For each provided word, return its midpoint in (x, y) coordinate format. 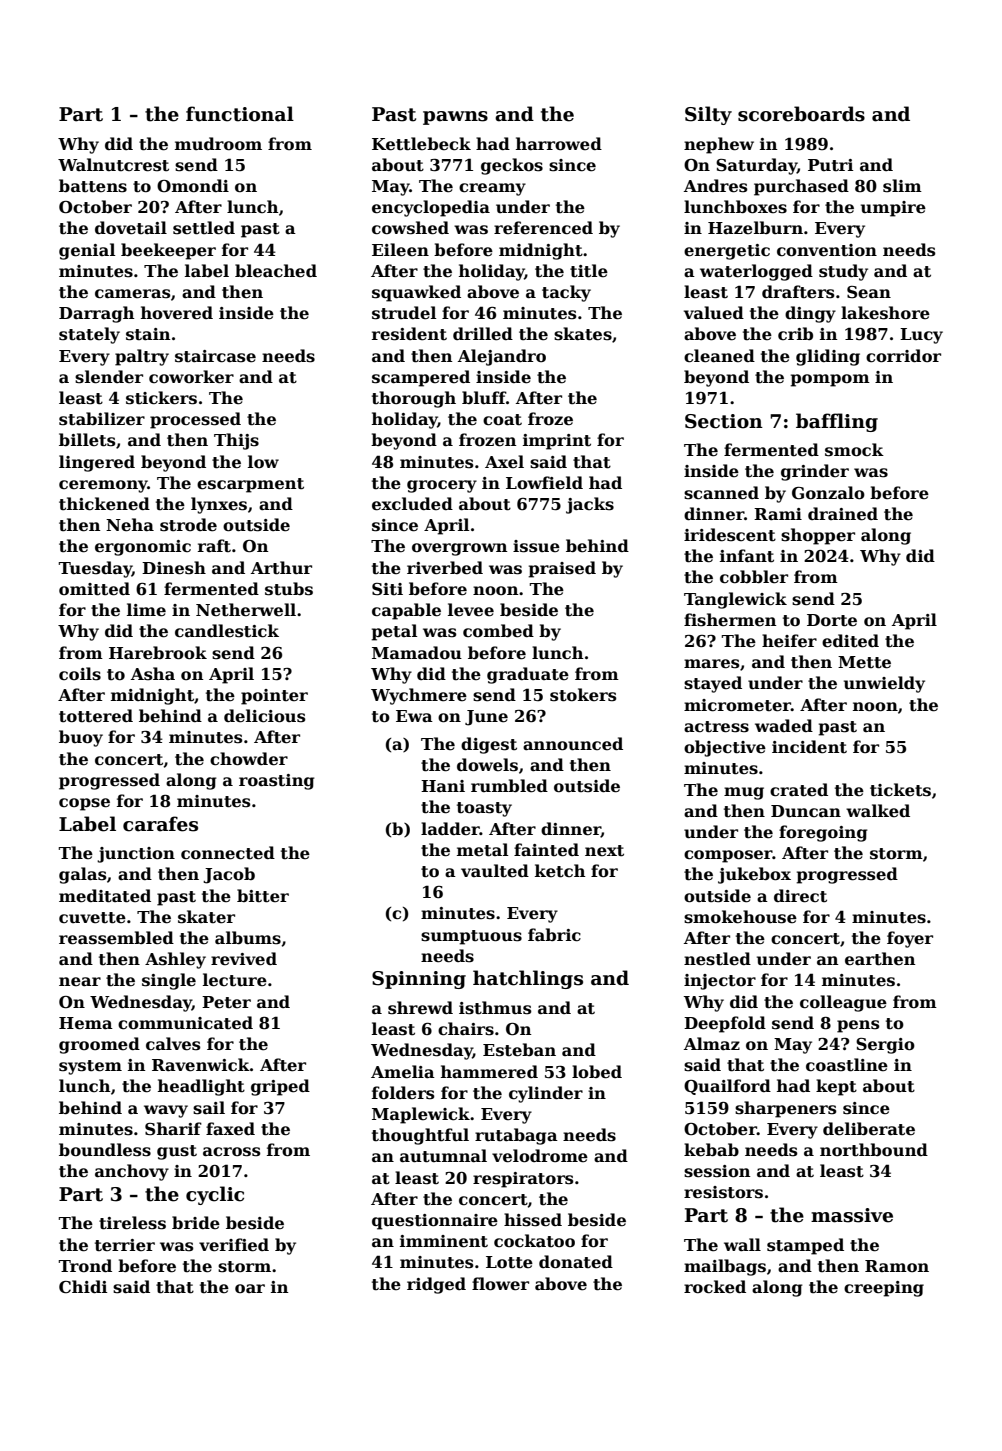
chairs (466, 1029)
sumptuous (471, 937)
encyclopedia (431, 208)
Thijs (236, 441)
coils (80, 674)
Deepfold (725, 1024)
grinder (815, 472)
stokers (583, 695)
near (80, 981)
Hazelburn (755, 227)
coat (502, 420)
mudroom (218, 144)
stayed (713, 684)
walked (878, 810)
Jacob (229, 875)
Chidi (83, 1286)
